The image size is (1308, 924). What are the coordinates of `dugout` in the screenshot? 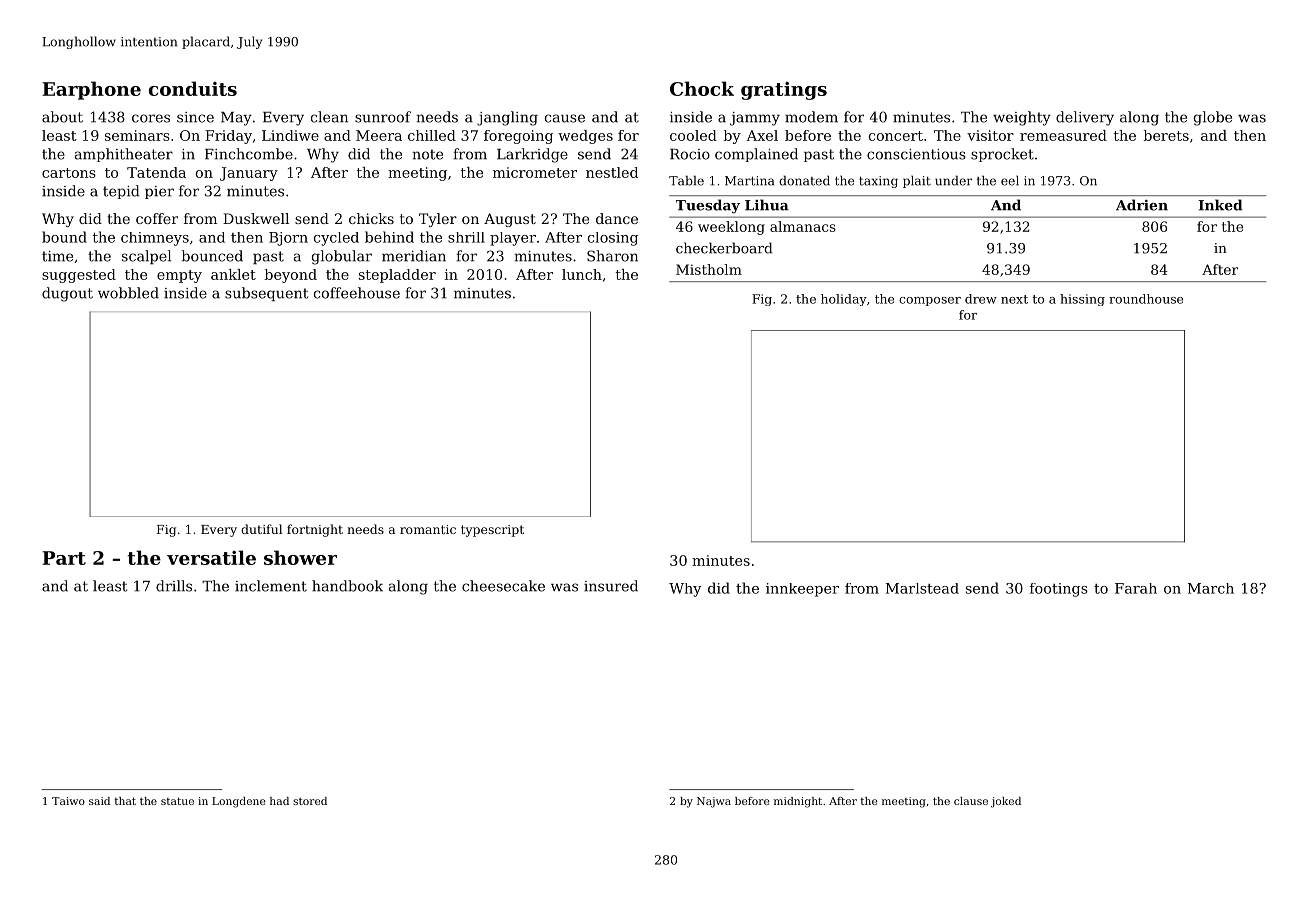 It's located at (67, 294).
